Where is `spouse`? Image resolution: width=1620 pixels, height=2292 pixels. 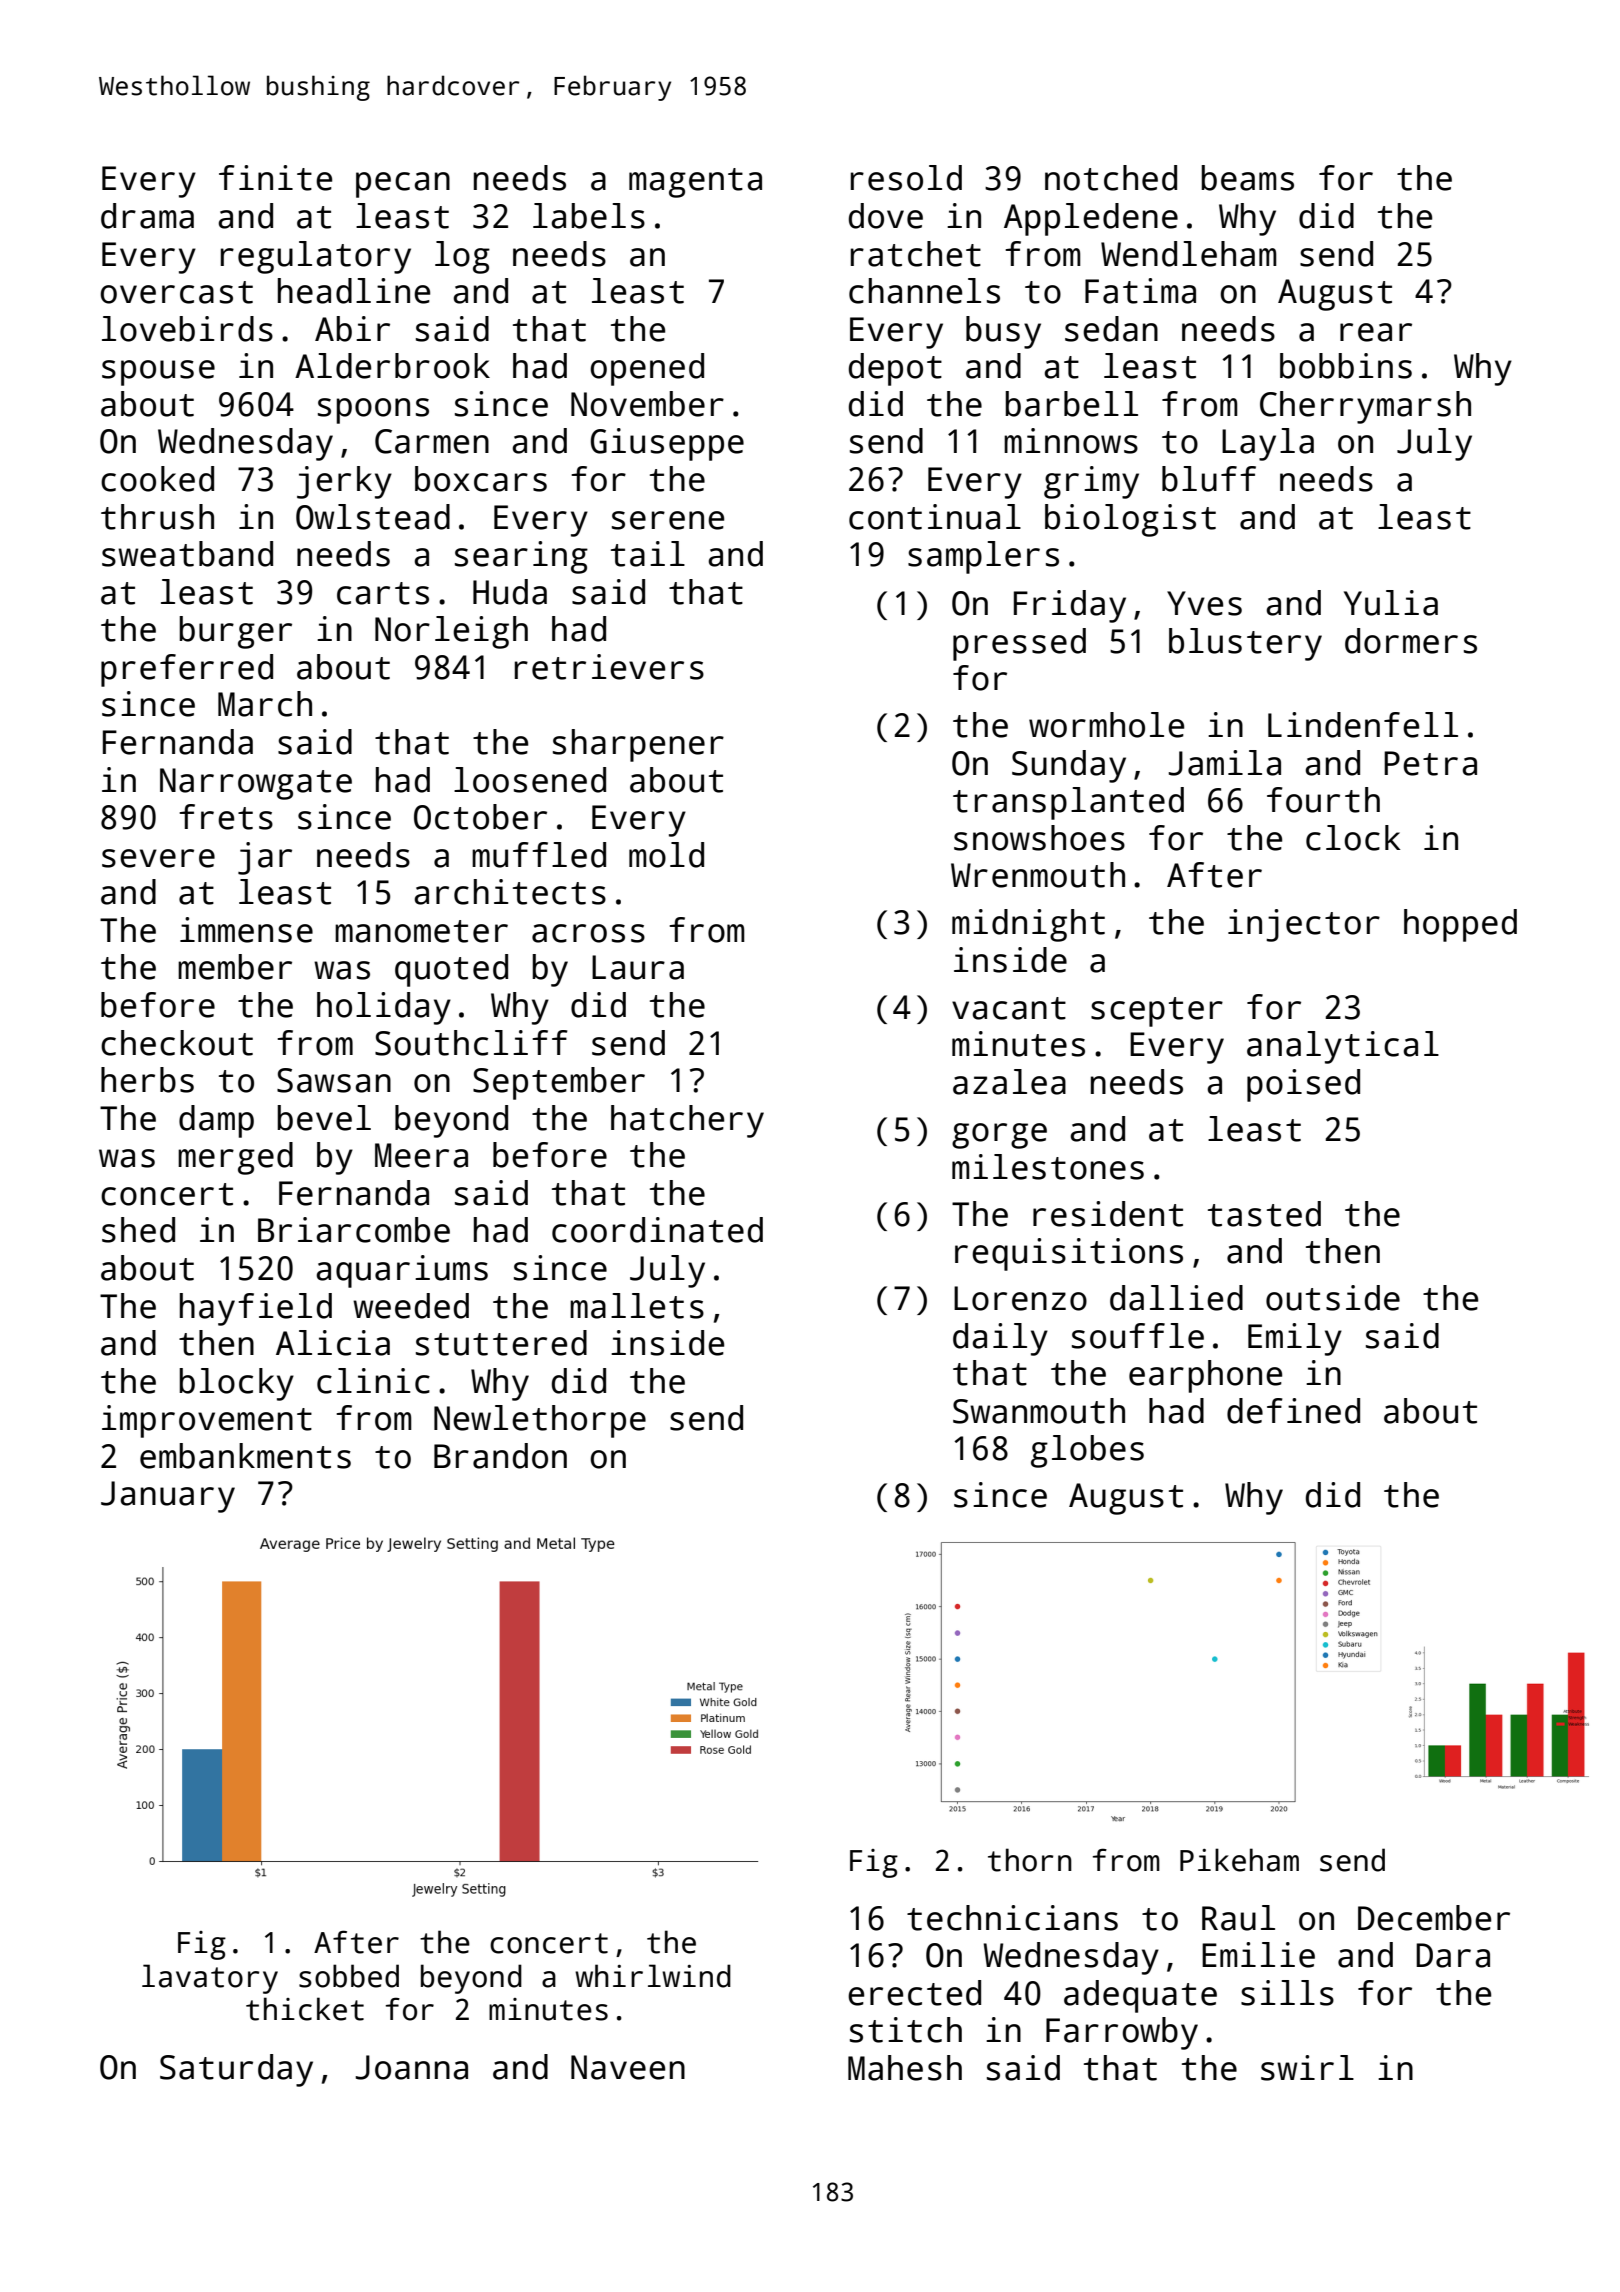
spouse is located at coordinates (158, 373).
